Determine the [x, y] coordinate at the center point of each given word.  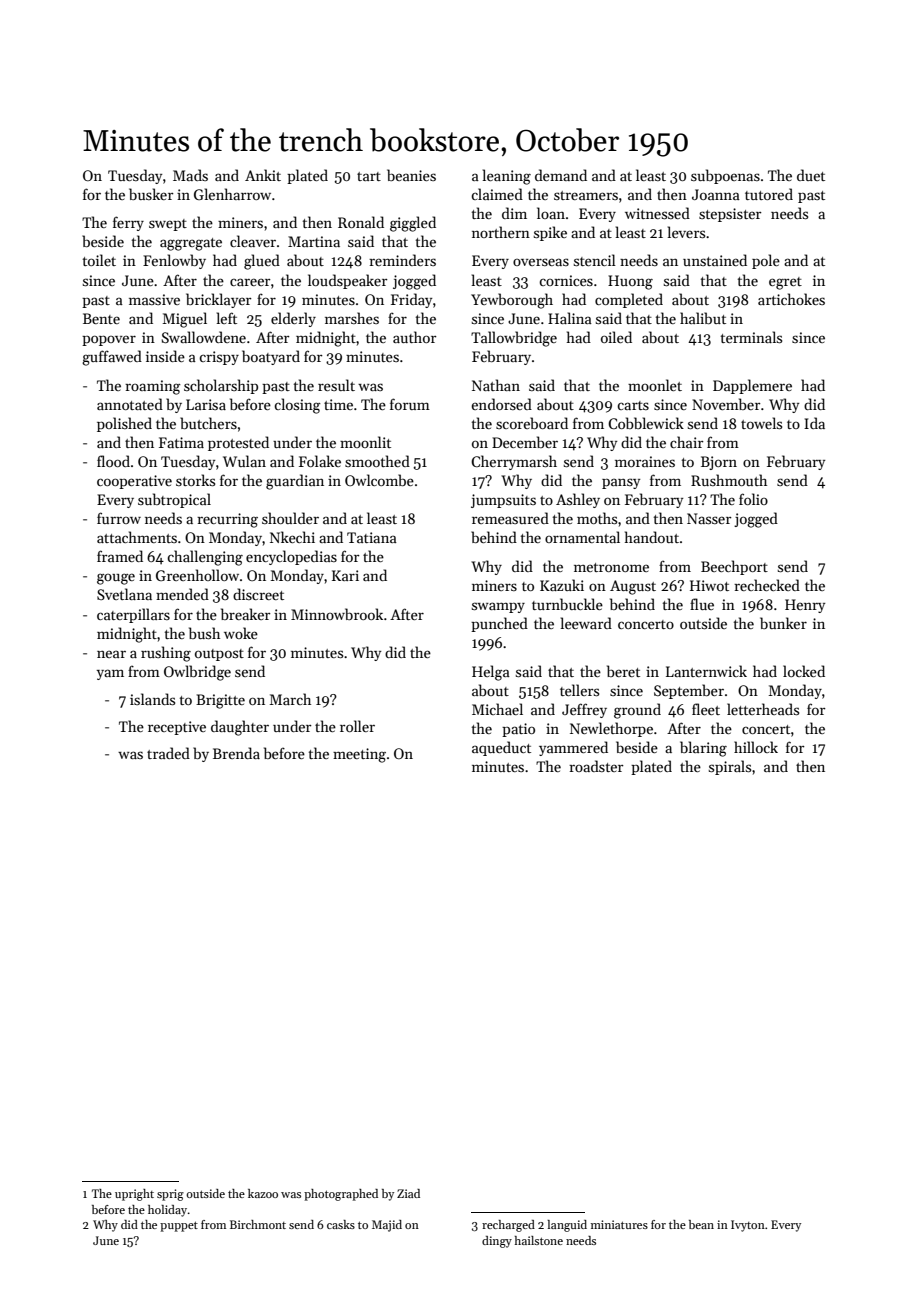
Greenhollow [197, 575]
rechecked [767, 585]
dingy [497, 1242]
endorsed [501, 404]
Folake [320, 461]
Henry [805, 606]
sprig [170, 1195]
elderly [293, 319]
